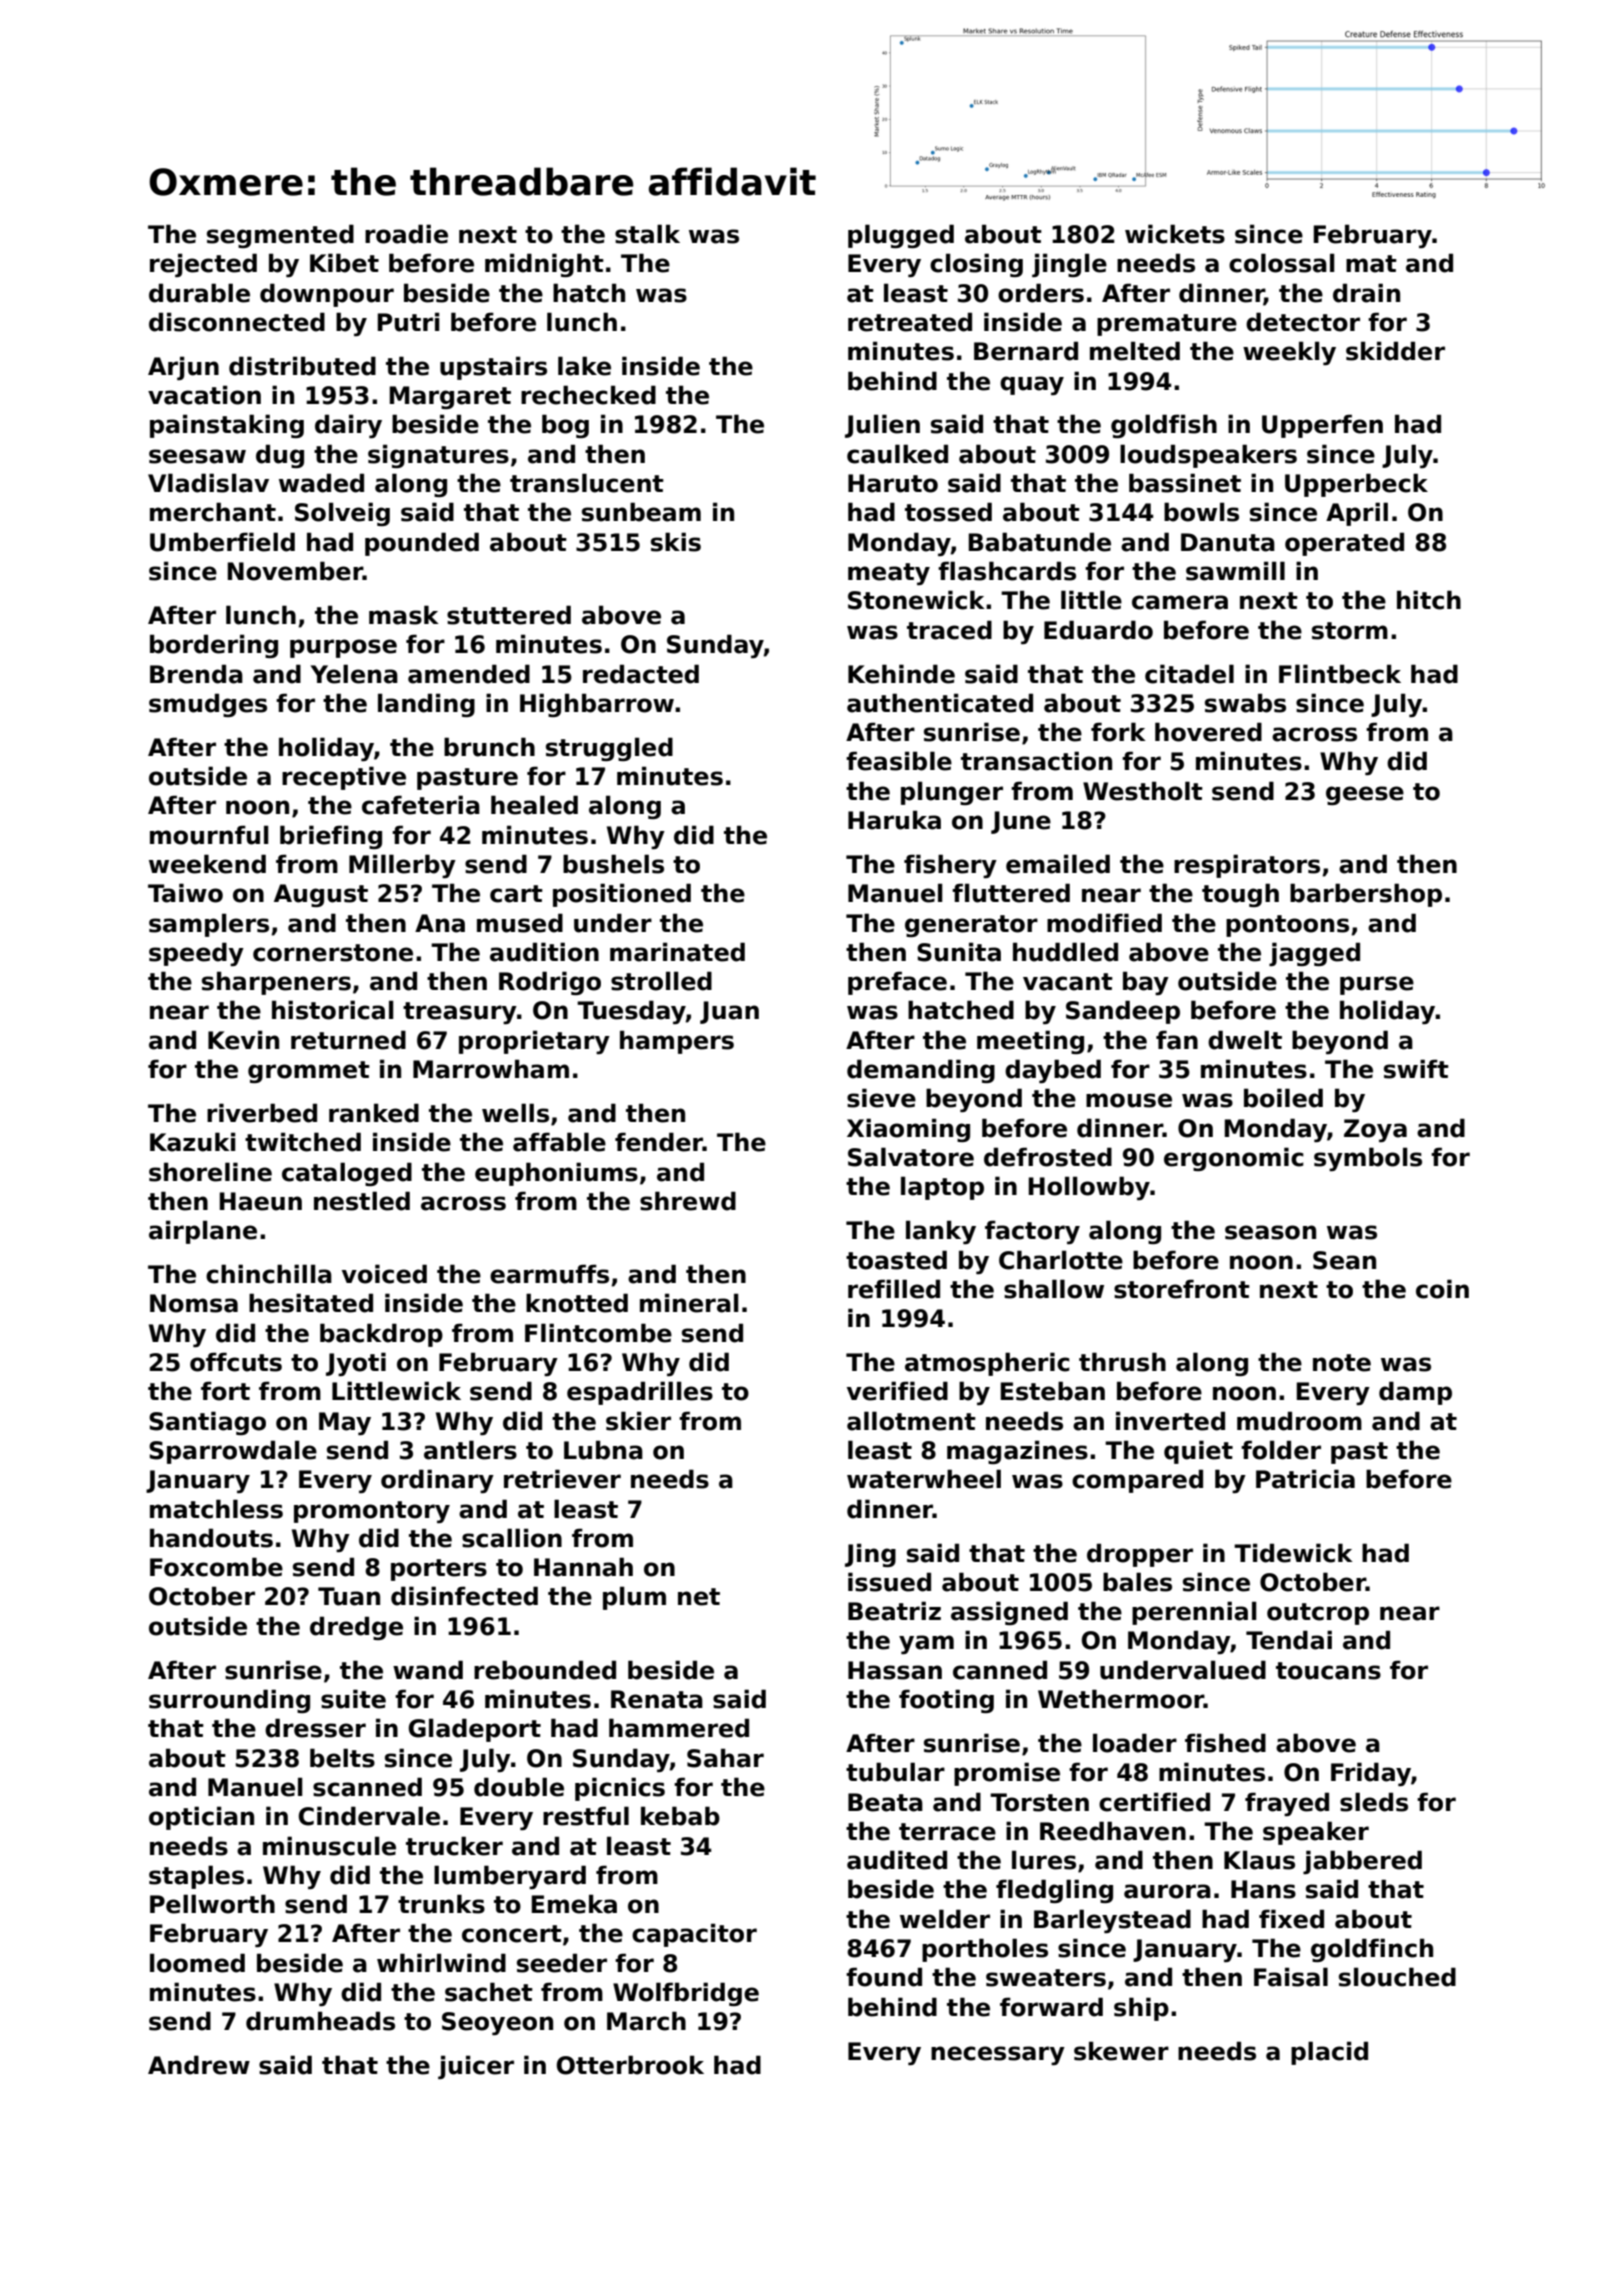  What do you see at coordinates (1366, 293) in the document?
I see `drain` at bounding box center [1366, 293].
